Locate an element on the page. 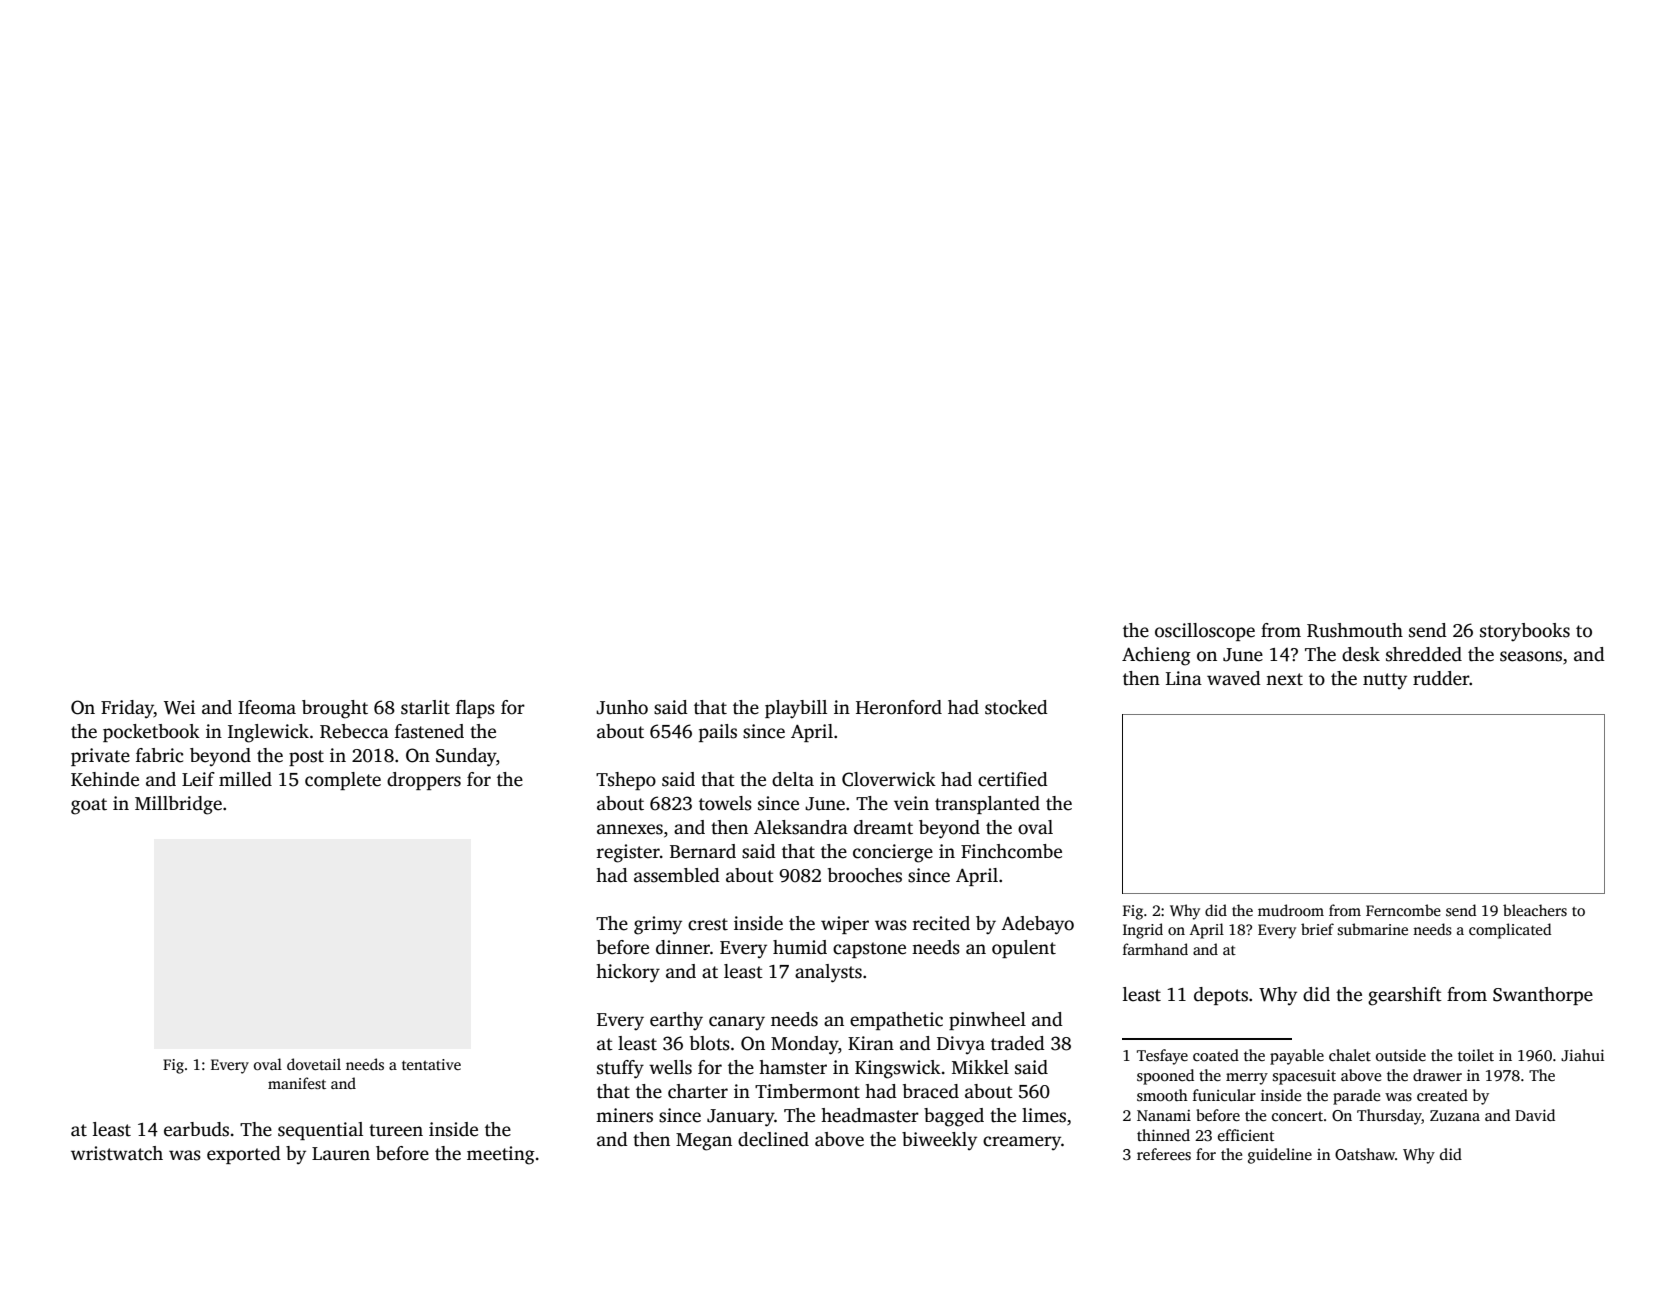 This image has width=1676, height=1295. Lina is located at coordinates (1184, 678).
